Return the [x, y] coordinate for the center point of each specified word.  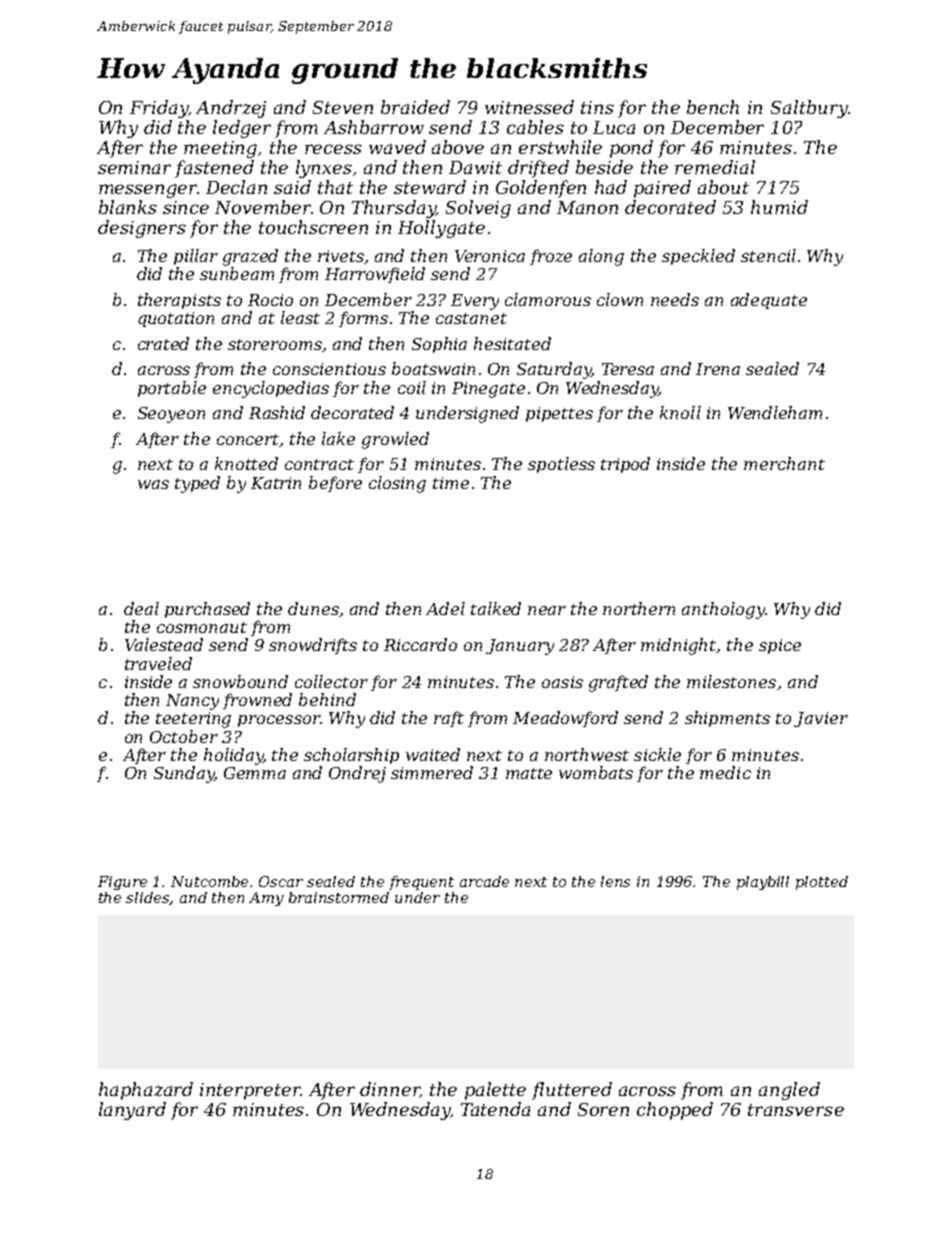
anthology [723, 610]
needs [675, 299]
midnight [679, 646]
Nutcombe [209, 881]
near [547, 610]
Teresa [628, 369]
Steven [343, 107]
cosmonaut [202, 627]
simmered [432, 772]
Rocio [270, 300]
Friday [159, 109]
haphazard [146, 1091]
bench [713, 107]
